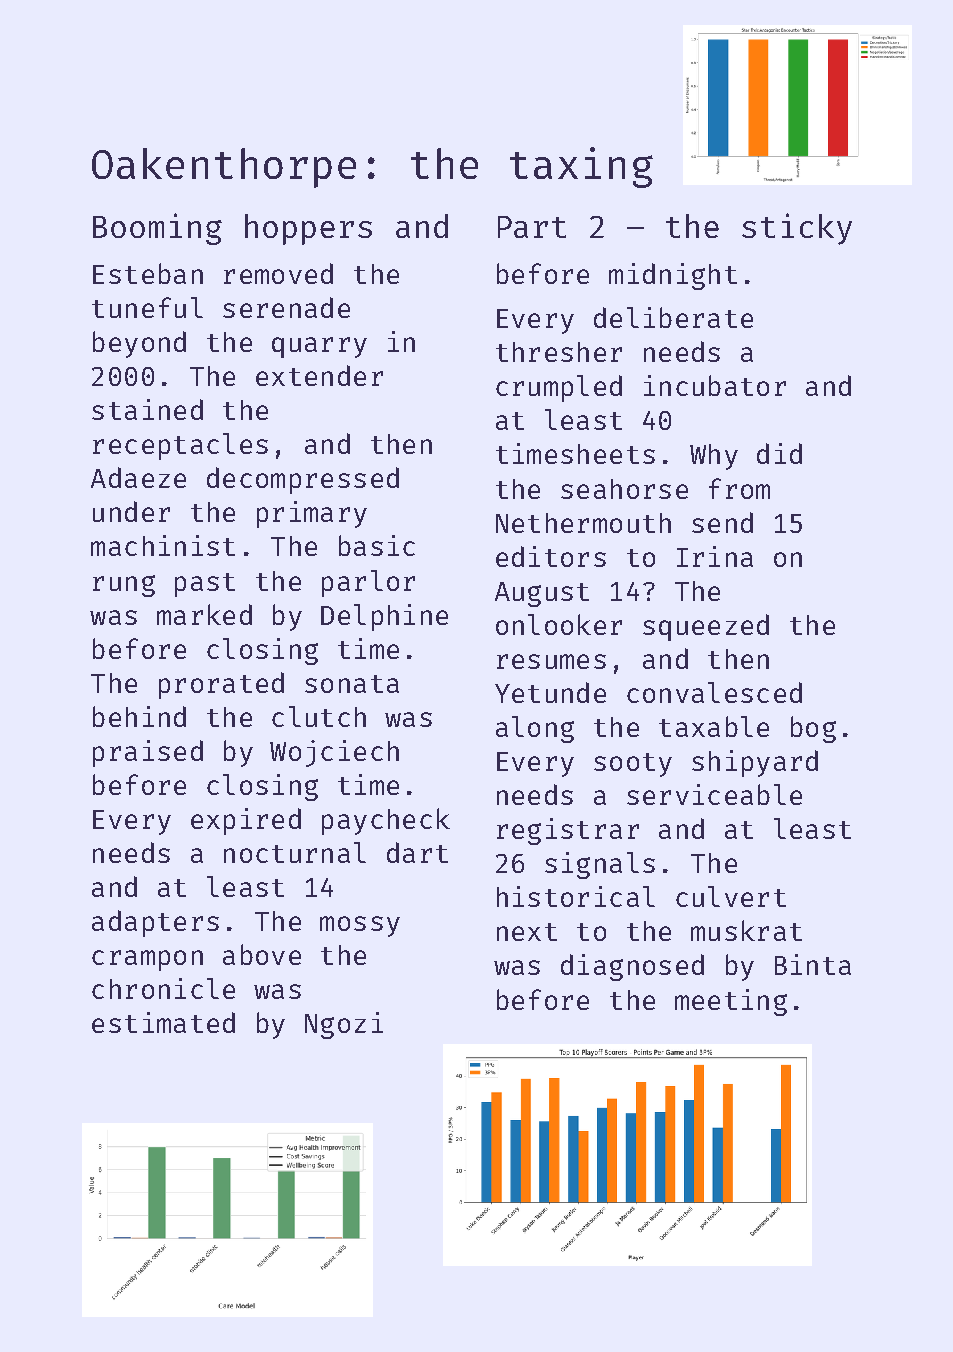 This screenshot has height=1352, width=953. What do you see at coordinates (163, 1022) in the screenshot?
I see `estimated` at bounding box center [163, 1022].
